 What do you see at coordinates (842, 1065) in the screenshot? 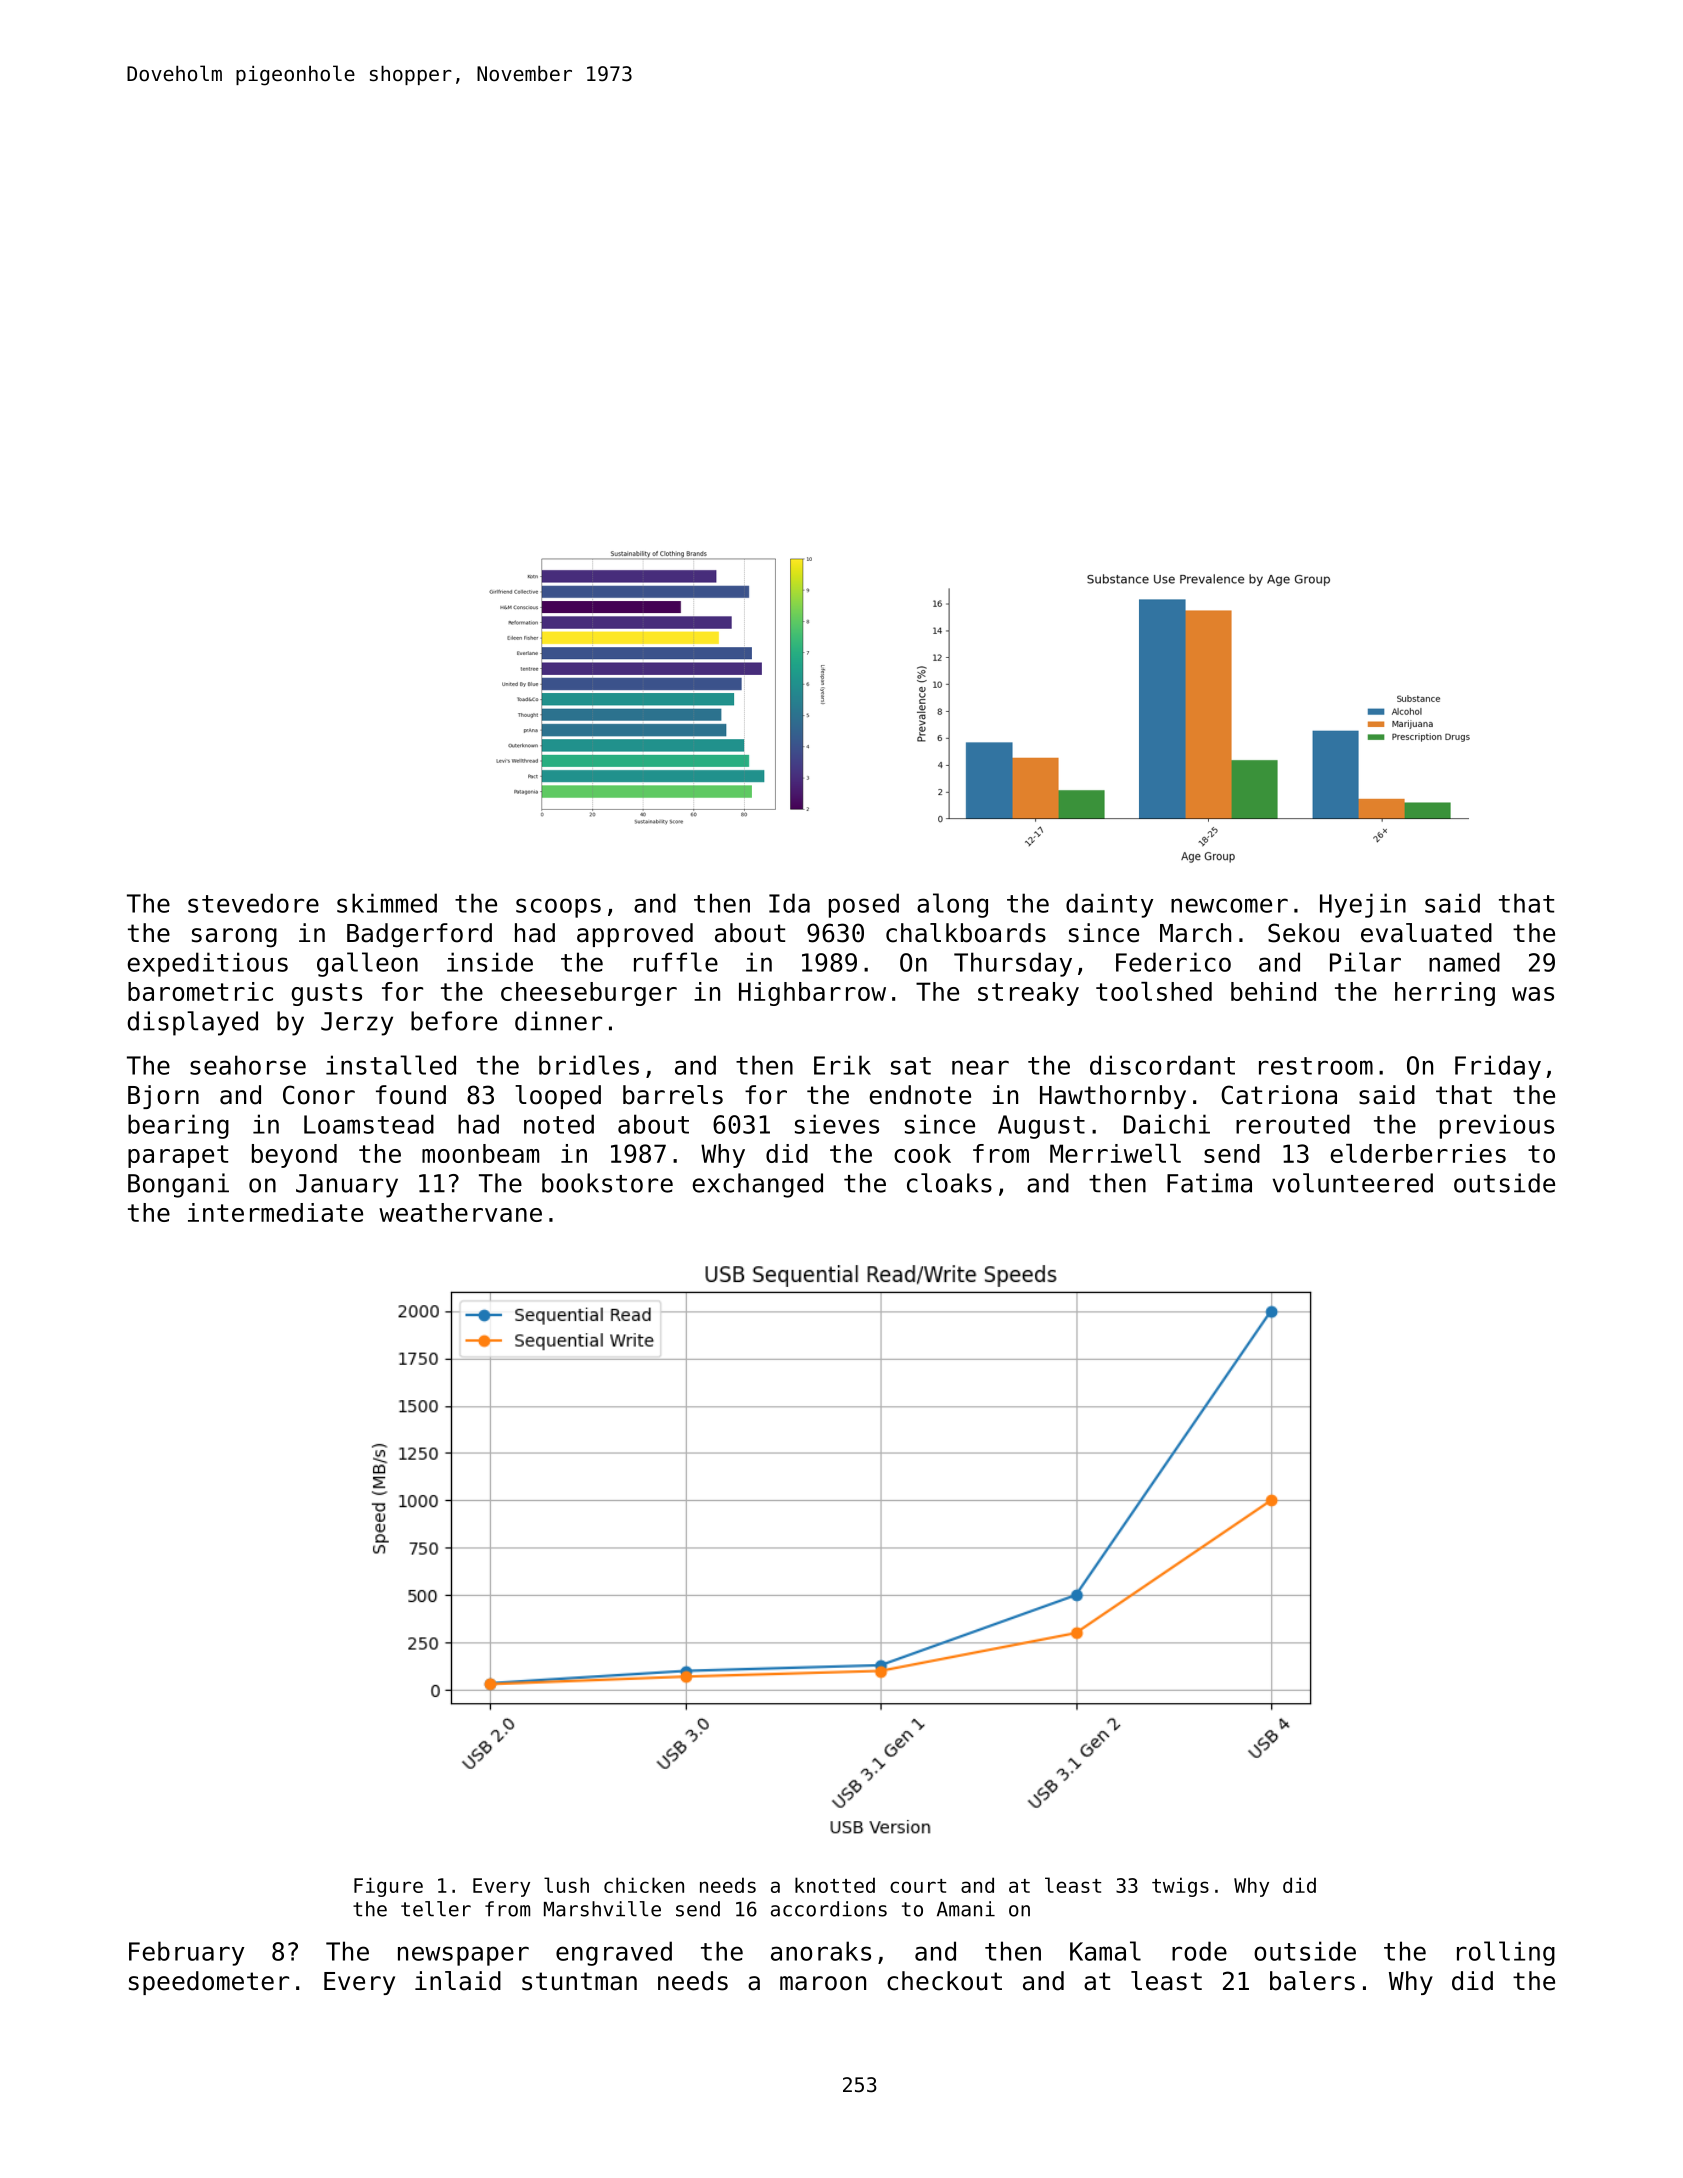
I see `Erik` at bounding box center [842, 1065].
